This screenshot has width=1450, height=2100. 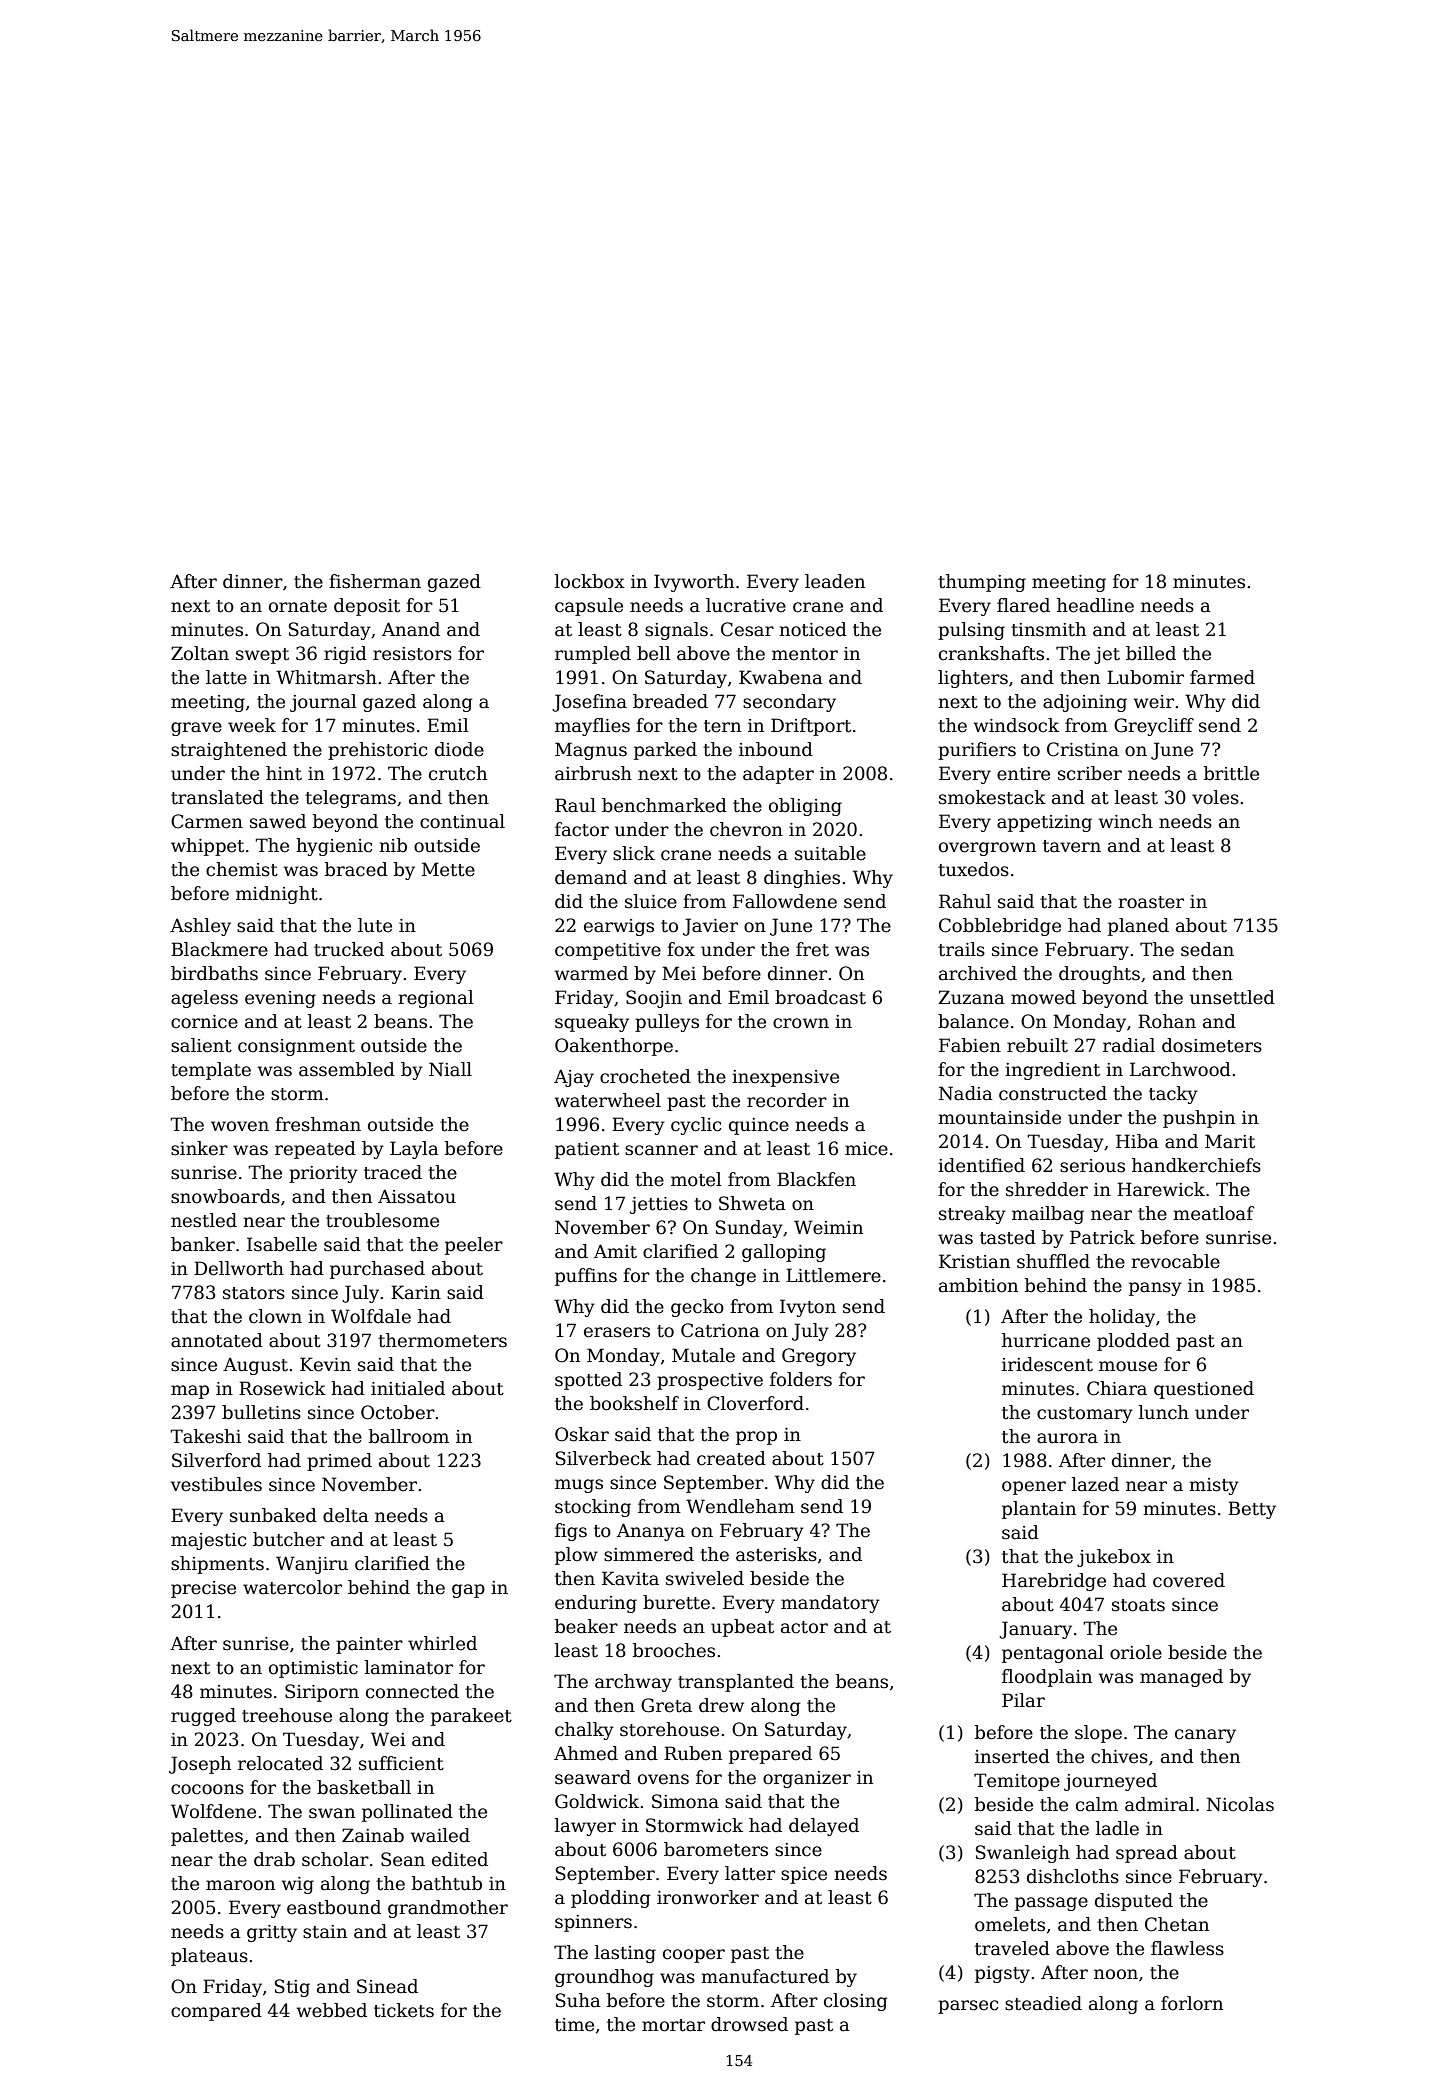 What do you see at coordinates (417, 1196) in the screenshot?
I see `Aissatou` at bounding box center [417, 1196].
